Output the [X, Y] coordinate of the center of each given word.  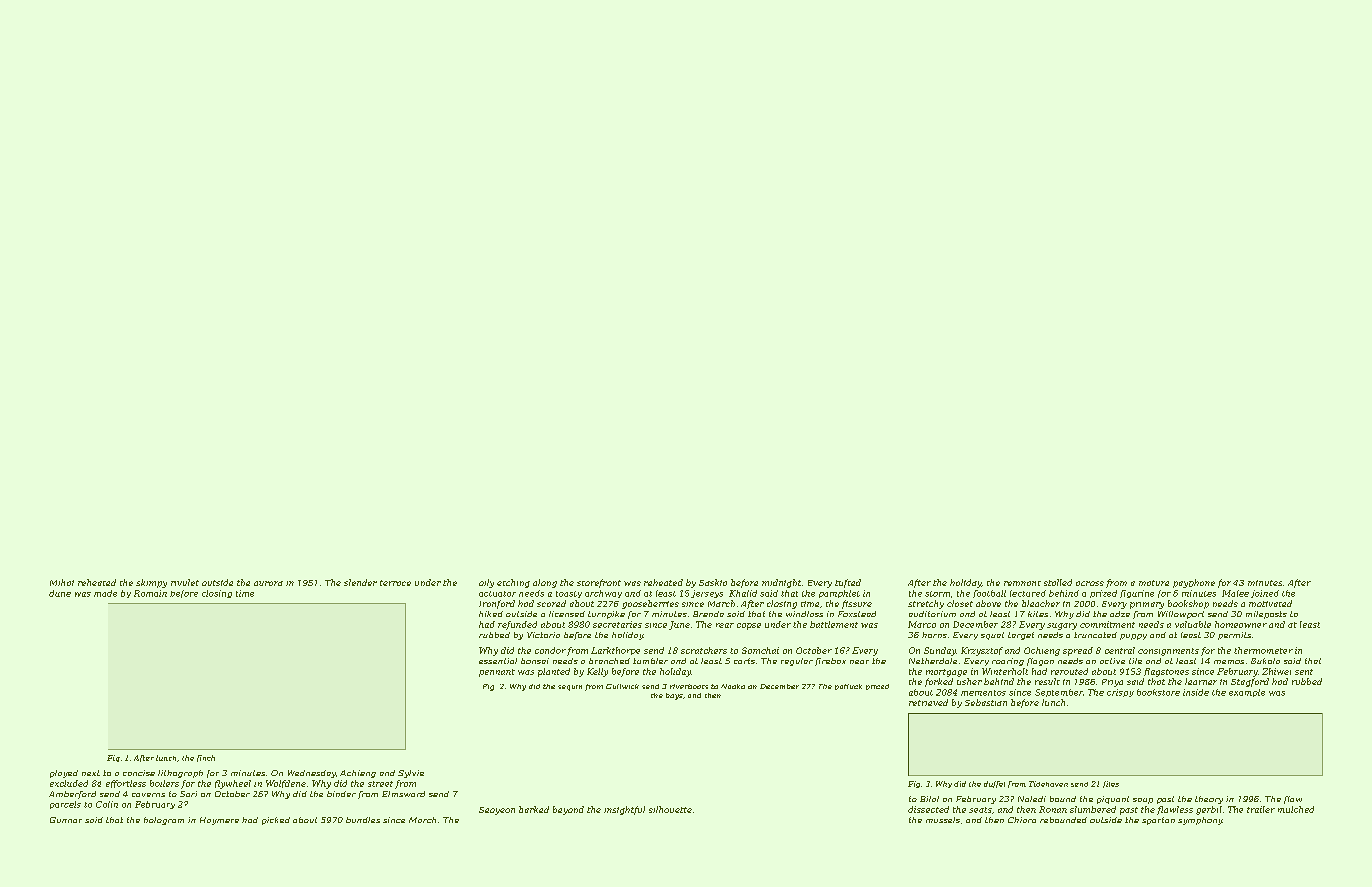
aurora [268, 583]
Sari [188, 794]
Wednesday [312, 774]
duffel [994, 784]
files [1111, 784]
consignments [1168, 652]
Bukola [1265, 661]
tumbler [650, 661]
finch [206, 758]
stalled [1058, 582]
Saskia [713, 582]
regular [797, 662]
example [1247, 693]
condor [550, 650]
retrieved [928, 702]
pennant [497, 673]
